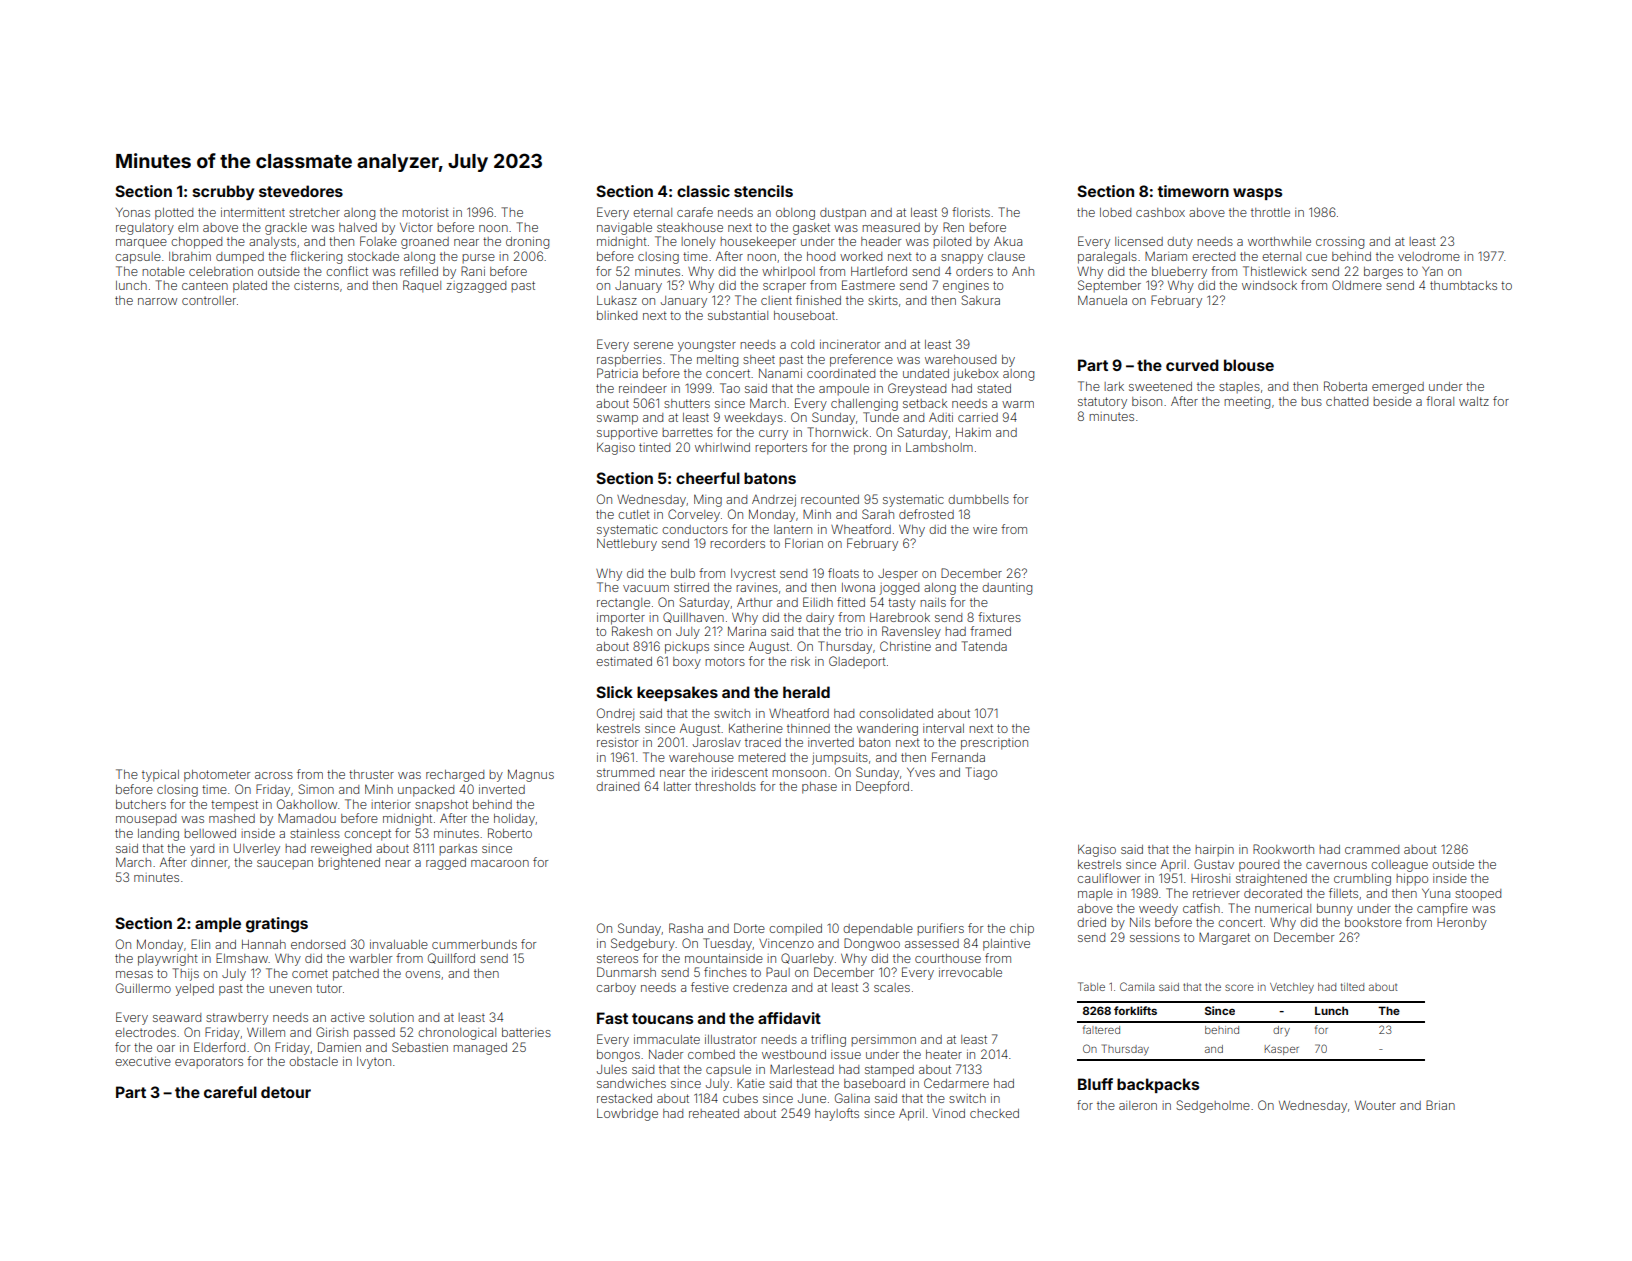 This document has height=1261, width=1632. What do you see at coordinates (446, 864) in the document?
I see `ragged` at bounding box center [446, 864].
